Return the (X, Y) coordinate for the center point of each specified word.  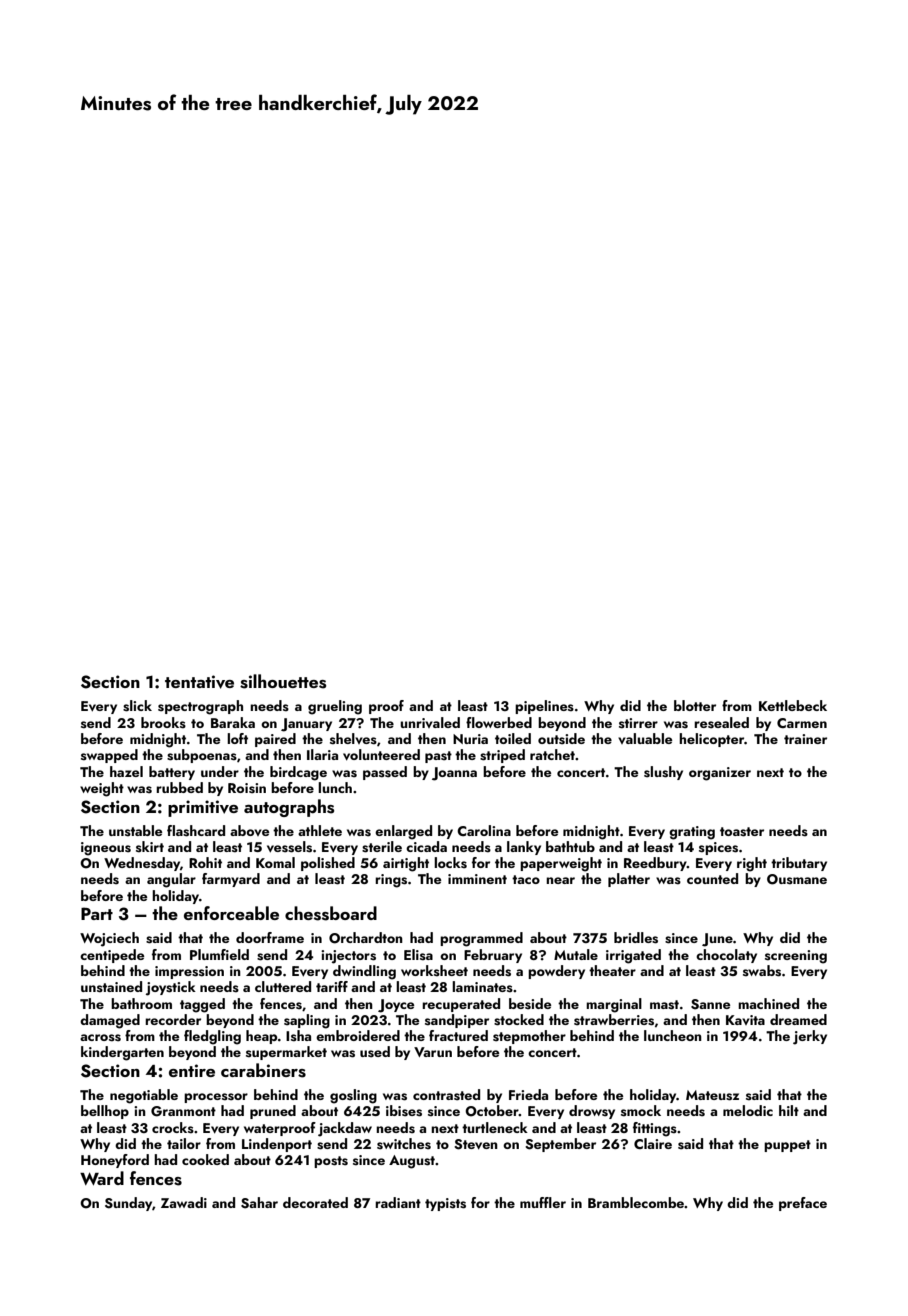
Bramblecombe (636, 1202)
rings (391, 881)
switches (404, 1144)
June (717, 940)
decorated (315, 1202)
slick (137, 706)
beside (530, 1004)
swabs (762, 971)
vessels (289, 847)
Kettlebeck (793, 705)
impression (189, 972)
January (306, 725)
